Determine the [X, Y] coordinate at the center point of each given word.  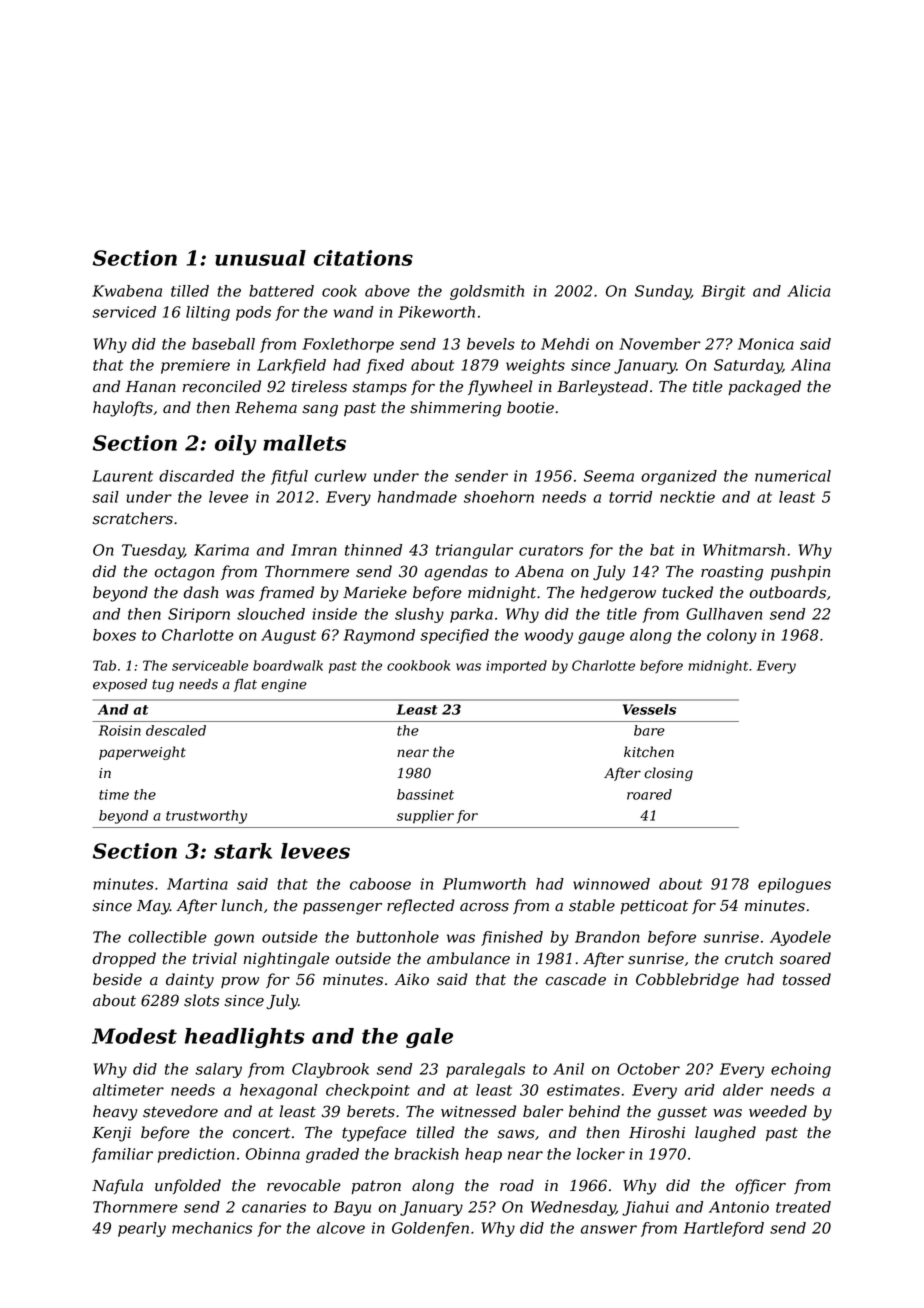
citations [363, 258]
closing [668, 774]
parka [471, 615]
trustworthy [206, 817]
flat [245, 685]
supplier [425, 817]
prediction [196, 1155]
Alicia [809, 291]
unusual [260, 258]
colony [732, 636]
